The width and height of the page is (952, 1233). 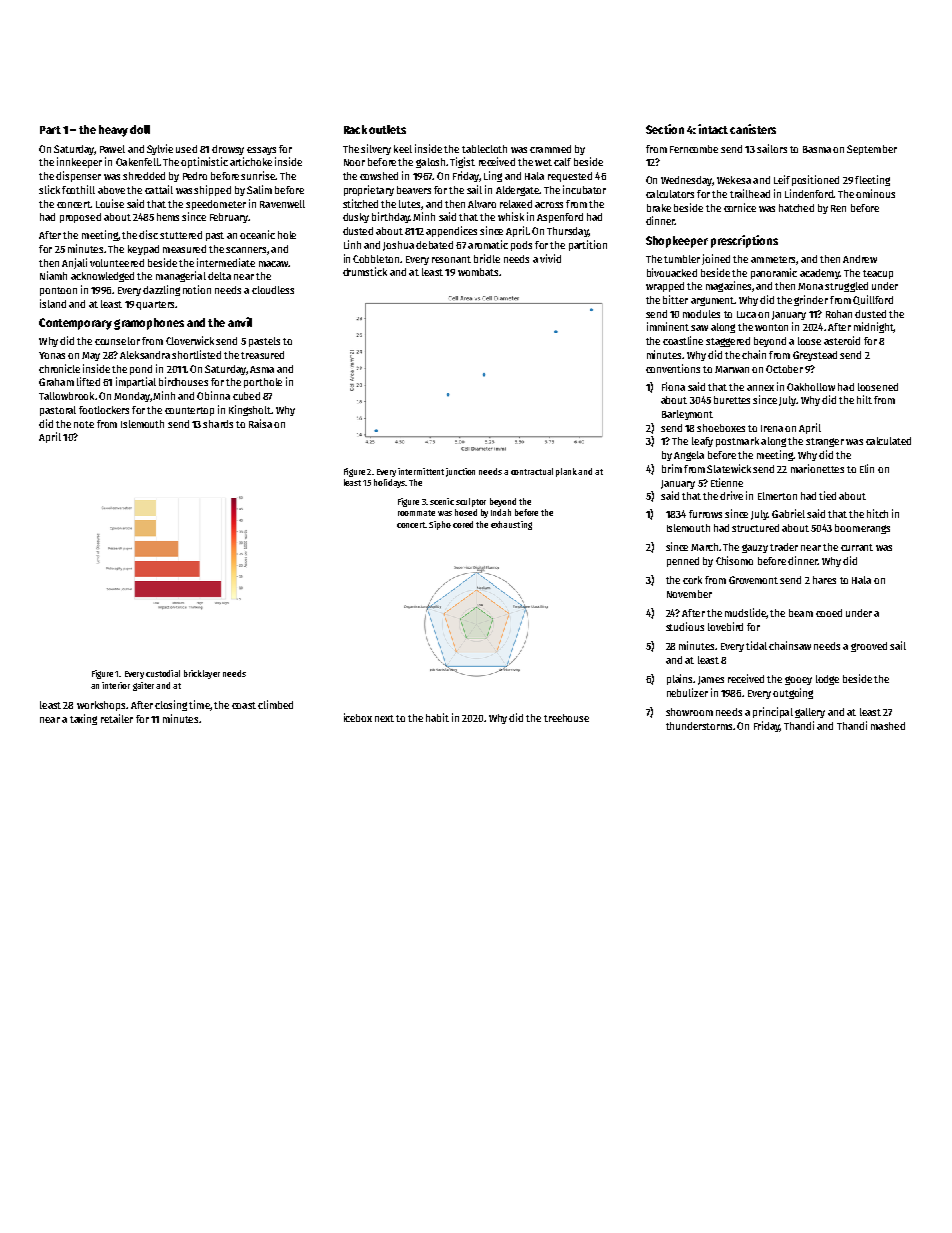 I want to click on cored, so click(x=463, y=524).
